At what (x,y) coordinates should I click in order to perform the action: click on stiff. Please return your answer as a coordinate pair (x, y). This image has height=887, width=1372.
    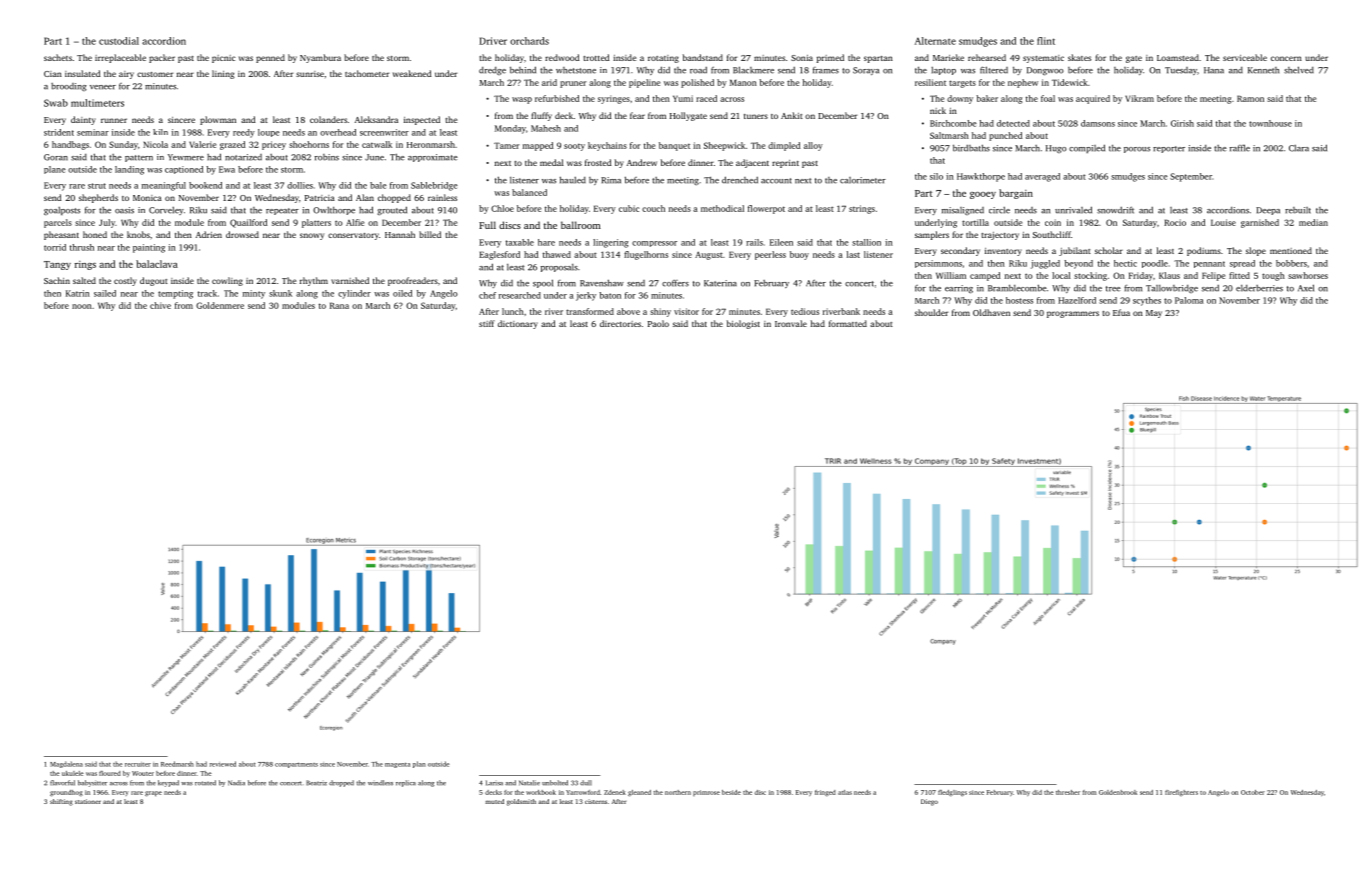
    Looking at the image, I should click on (487, 323).
